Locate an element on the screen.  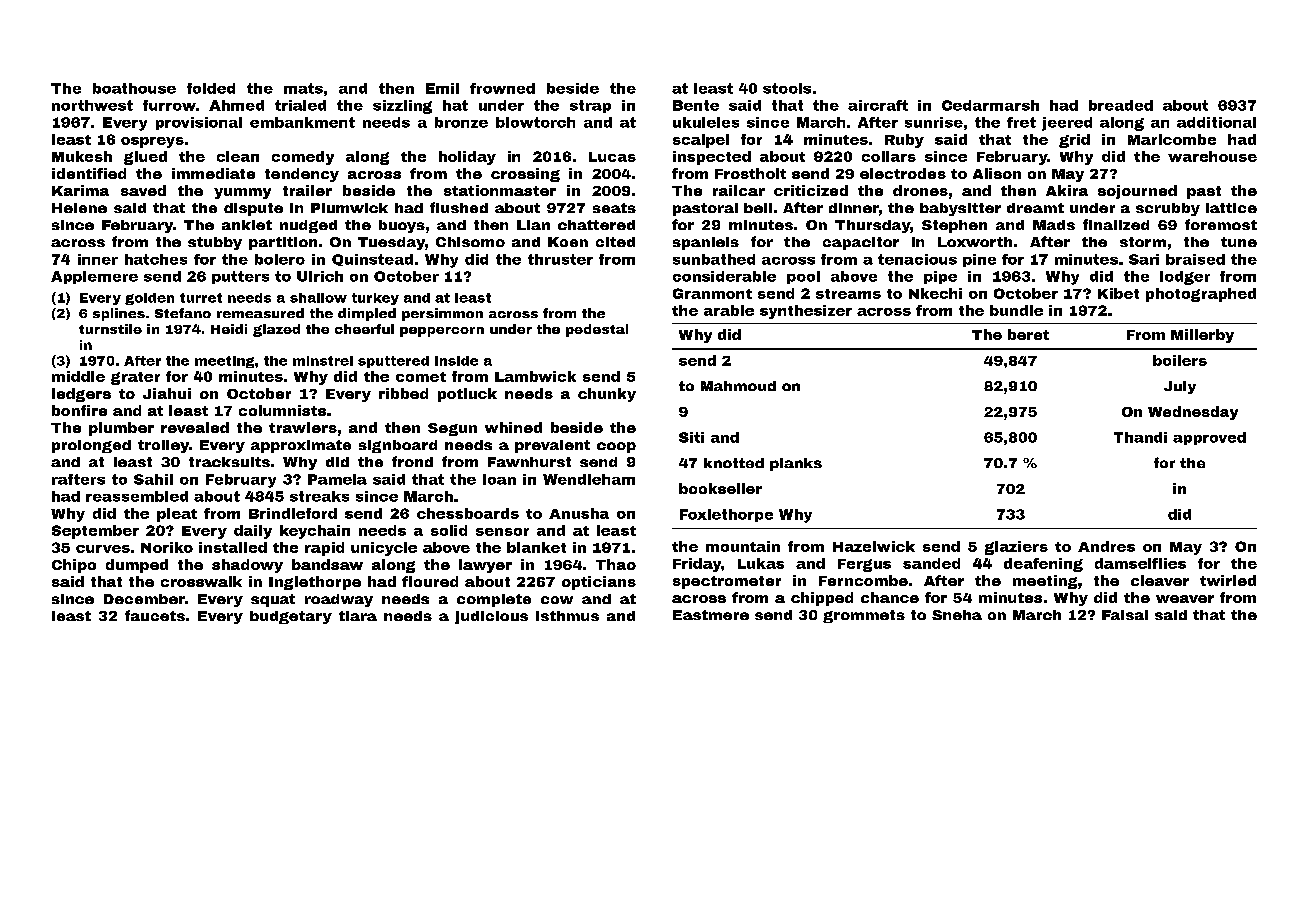
budgetary is located at coordinates (291, 617).
